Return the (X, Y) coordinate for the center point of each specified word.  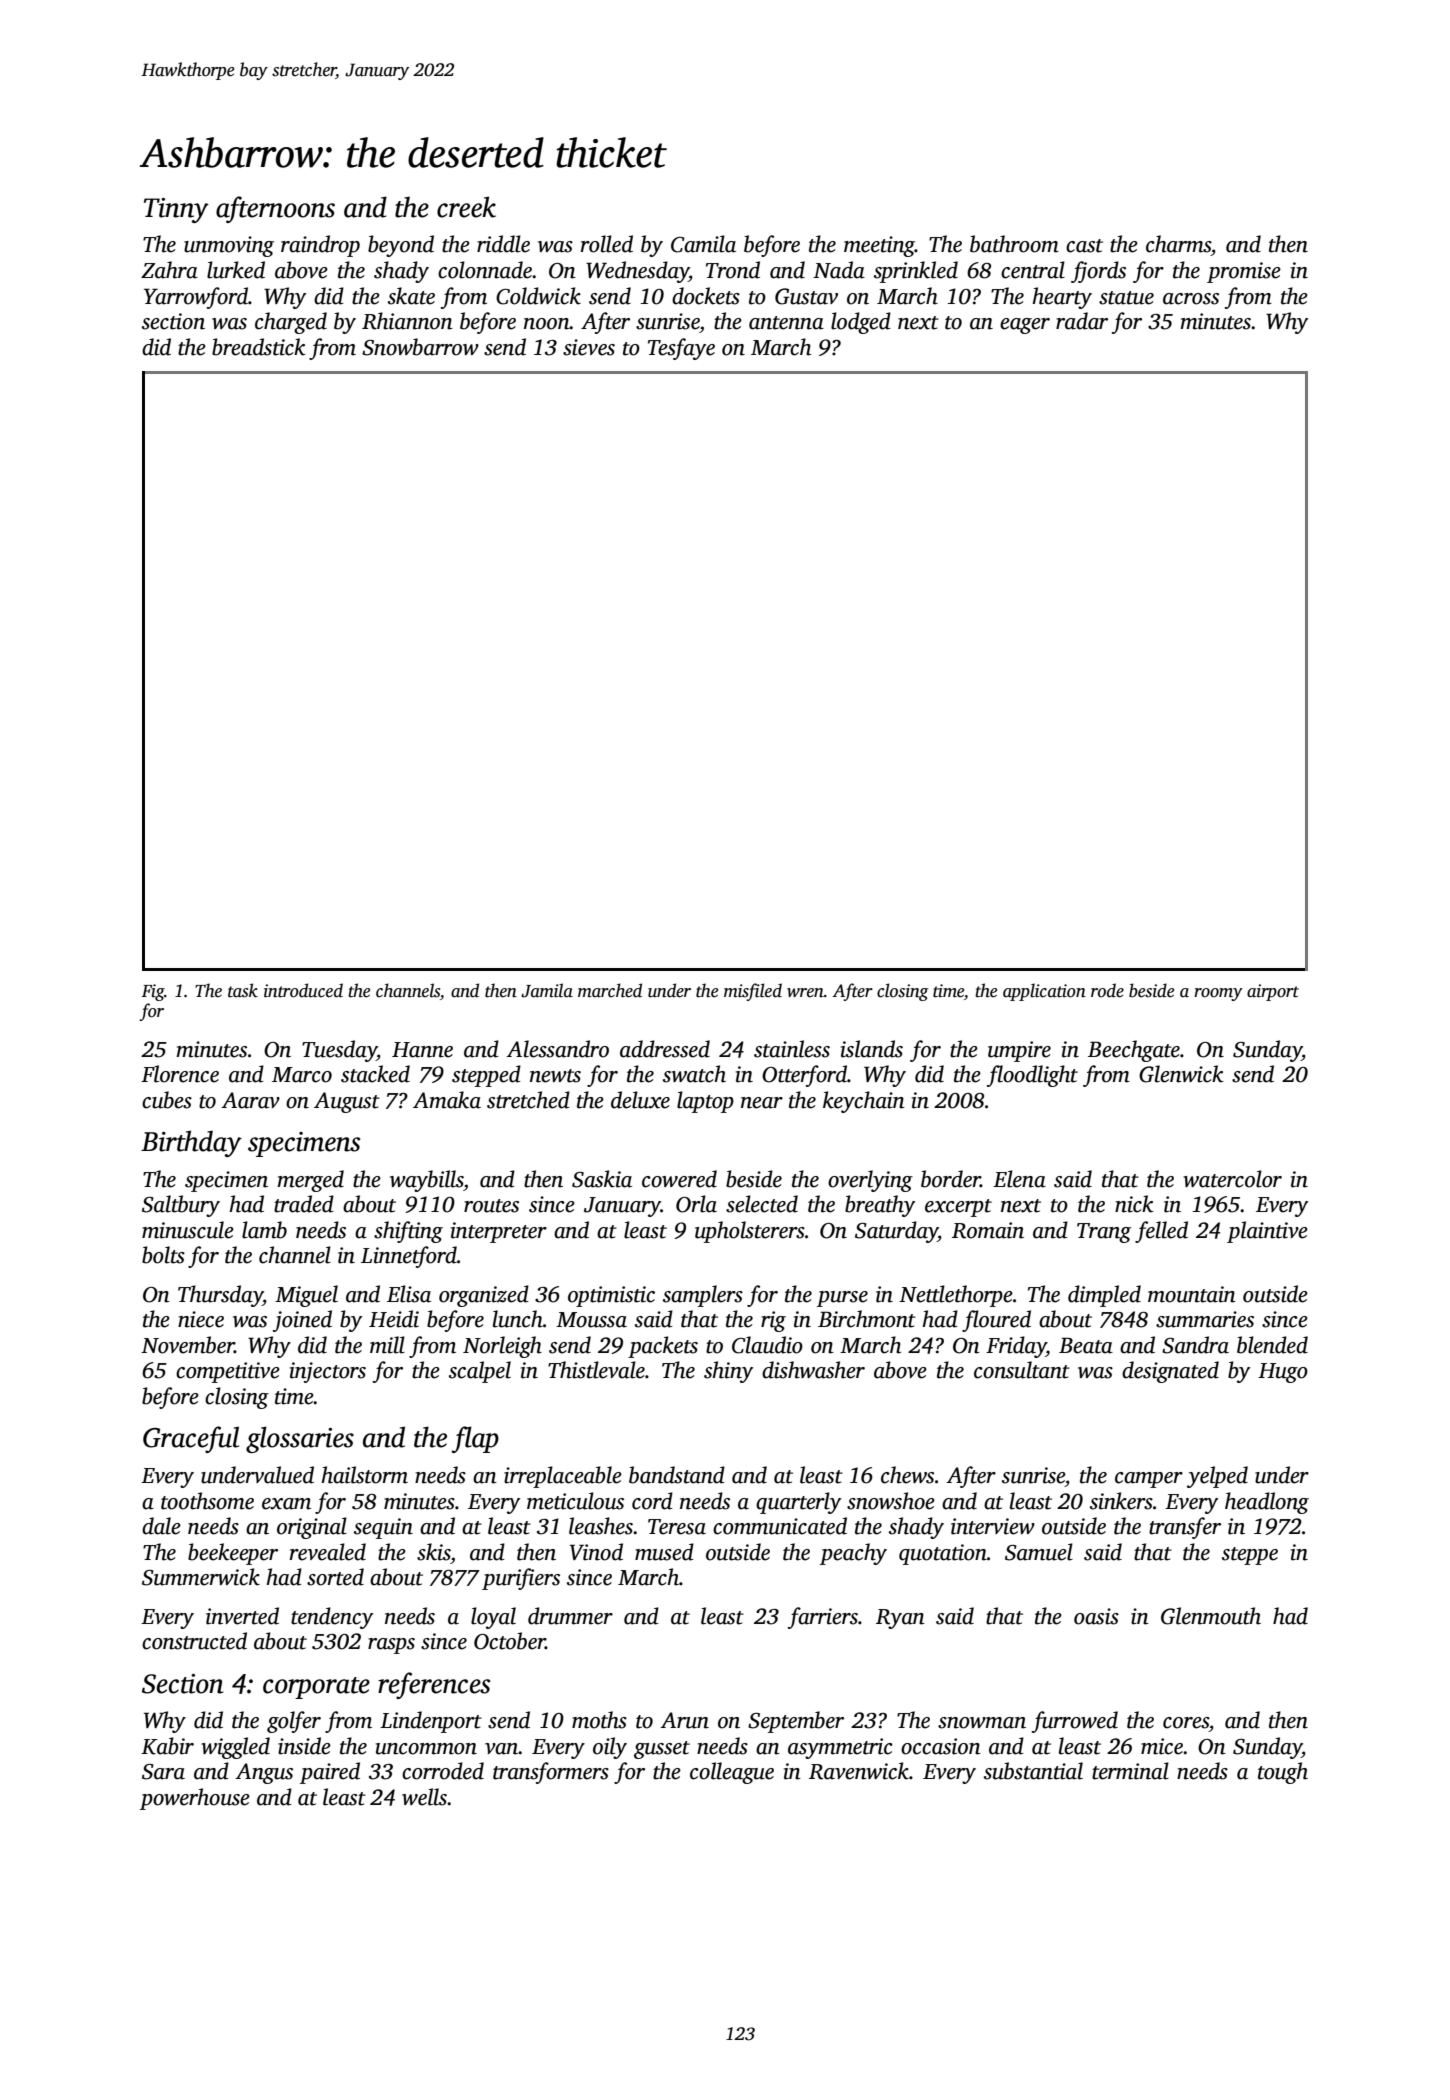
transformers (551, 1773)
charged (291, 323)
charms (1178, 244)
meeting (879, 246)
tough (1283, 1773)
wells (424, 1797)
